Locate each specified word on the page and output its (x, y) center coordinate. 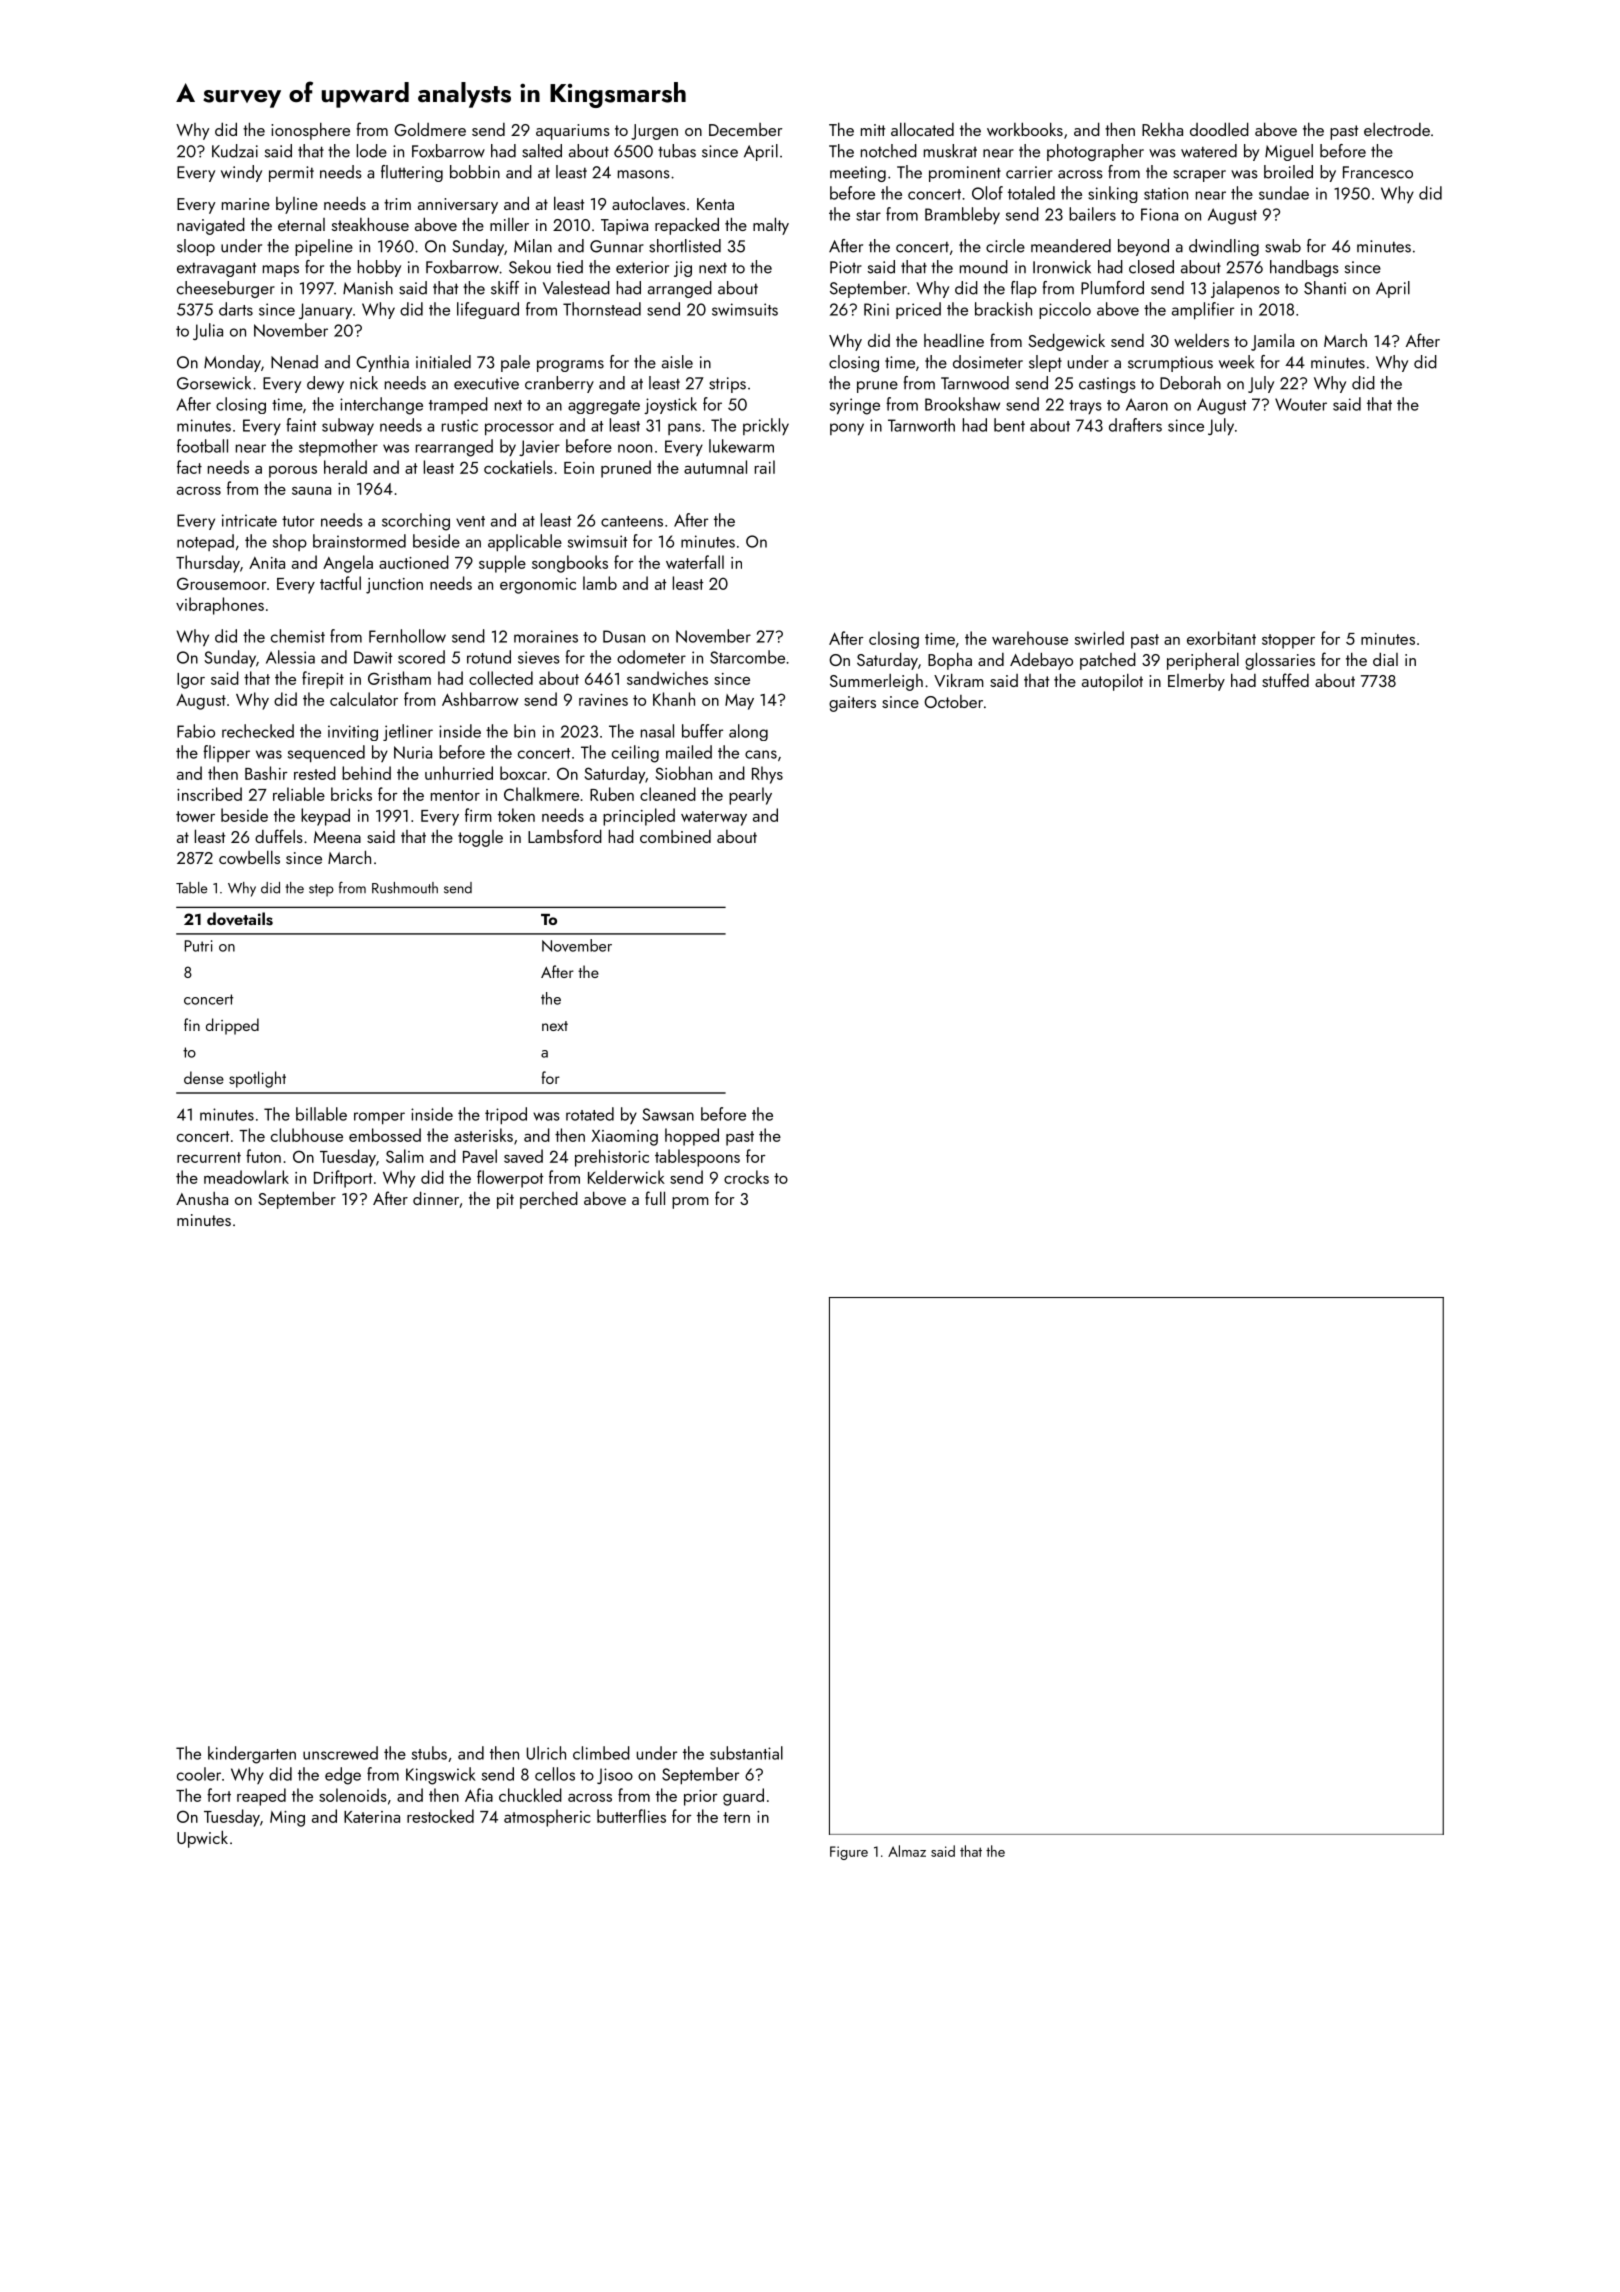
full (655, 1198)
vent (470, 521)
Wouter (1301, 404)
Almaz (907, 1851)
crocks (746, 1177)
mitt (873, 130)
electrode (1397, 129)
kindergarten (252, 1755)
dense (204, 1077)
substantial (746, 1753)
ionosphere (310, 131)
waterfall (695, 562)
